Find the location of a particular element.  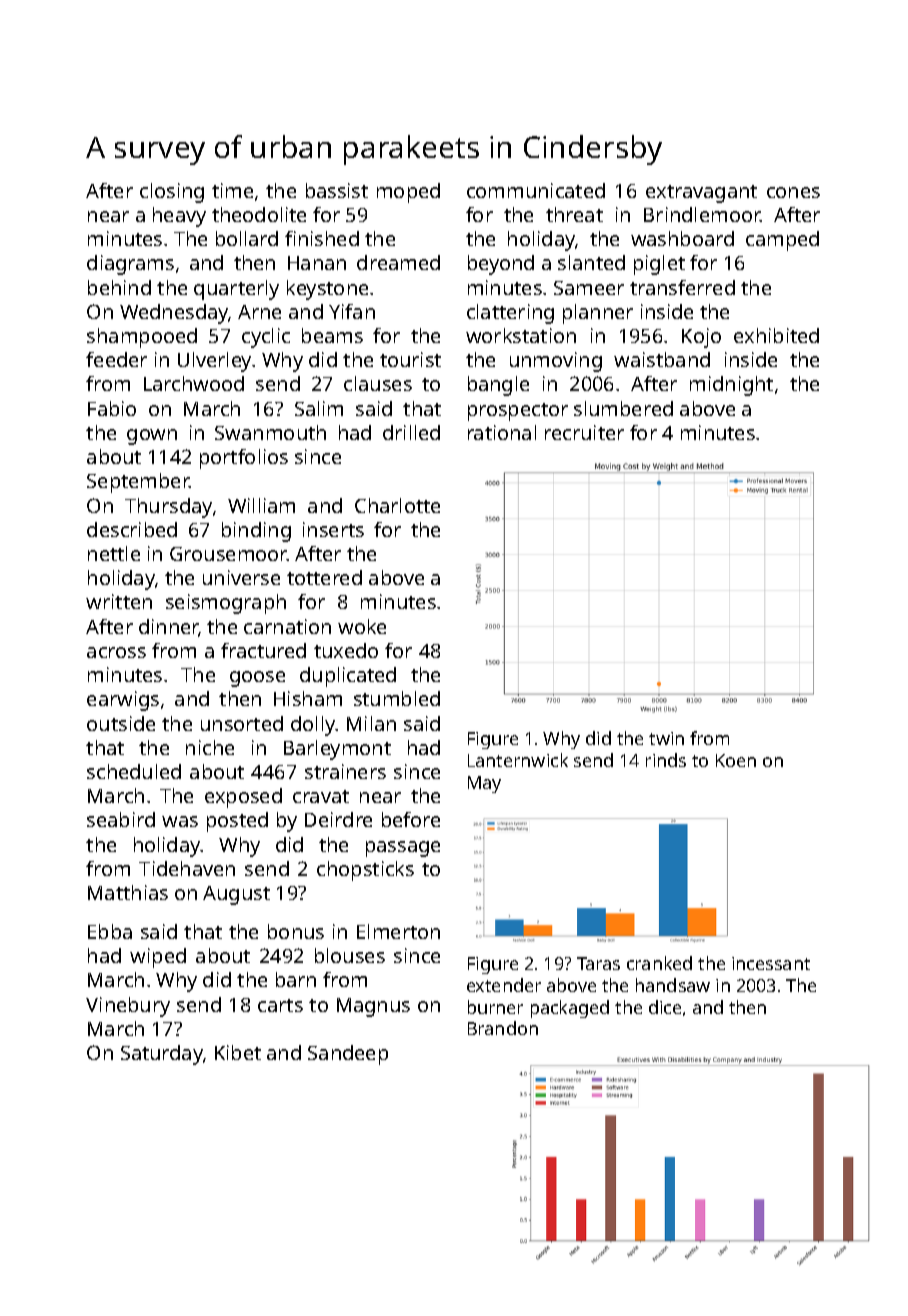

closing is located at coordinates (172, 193).
